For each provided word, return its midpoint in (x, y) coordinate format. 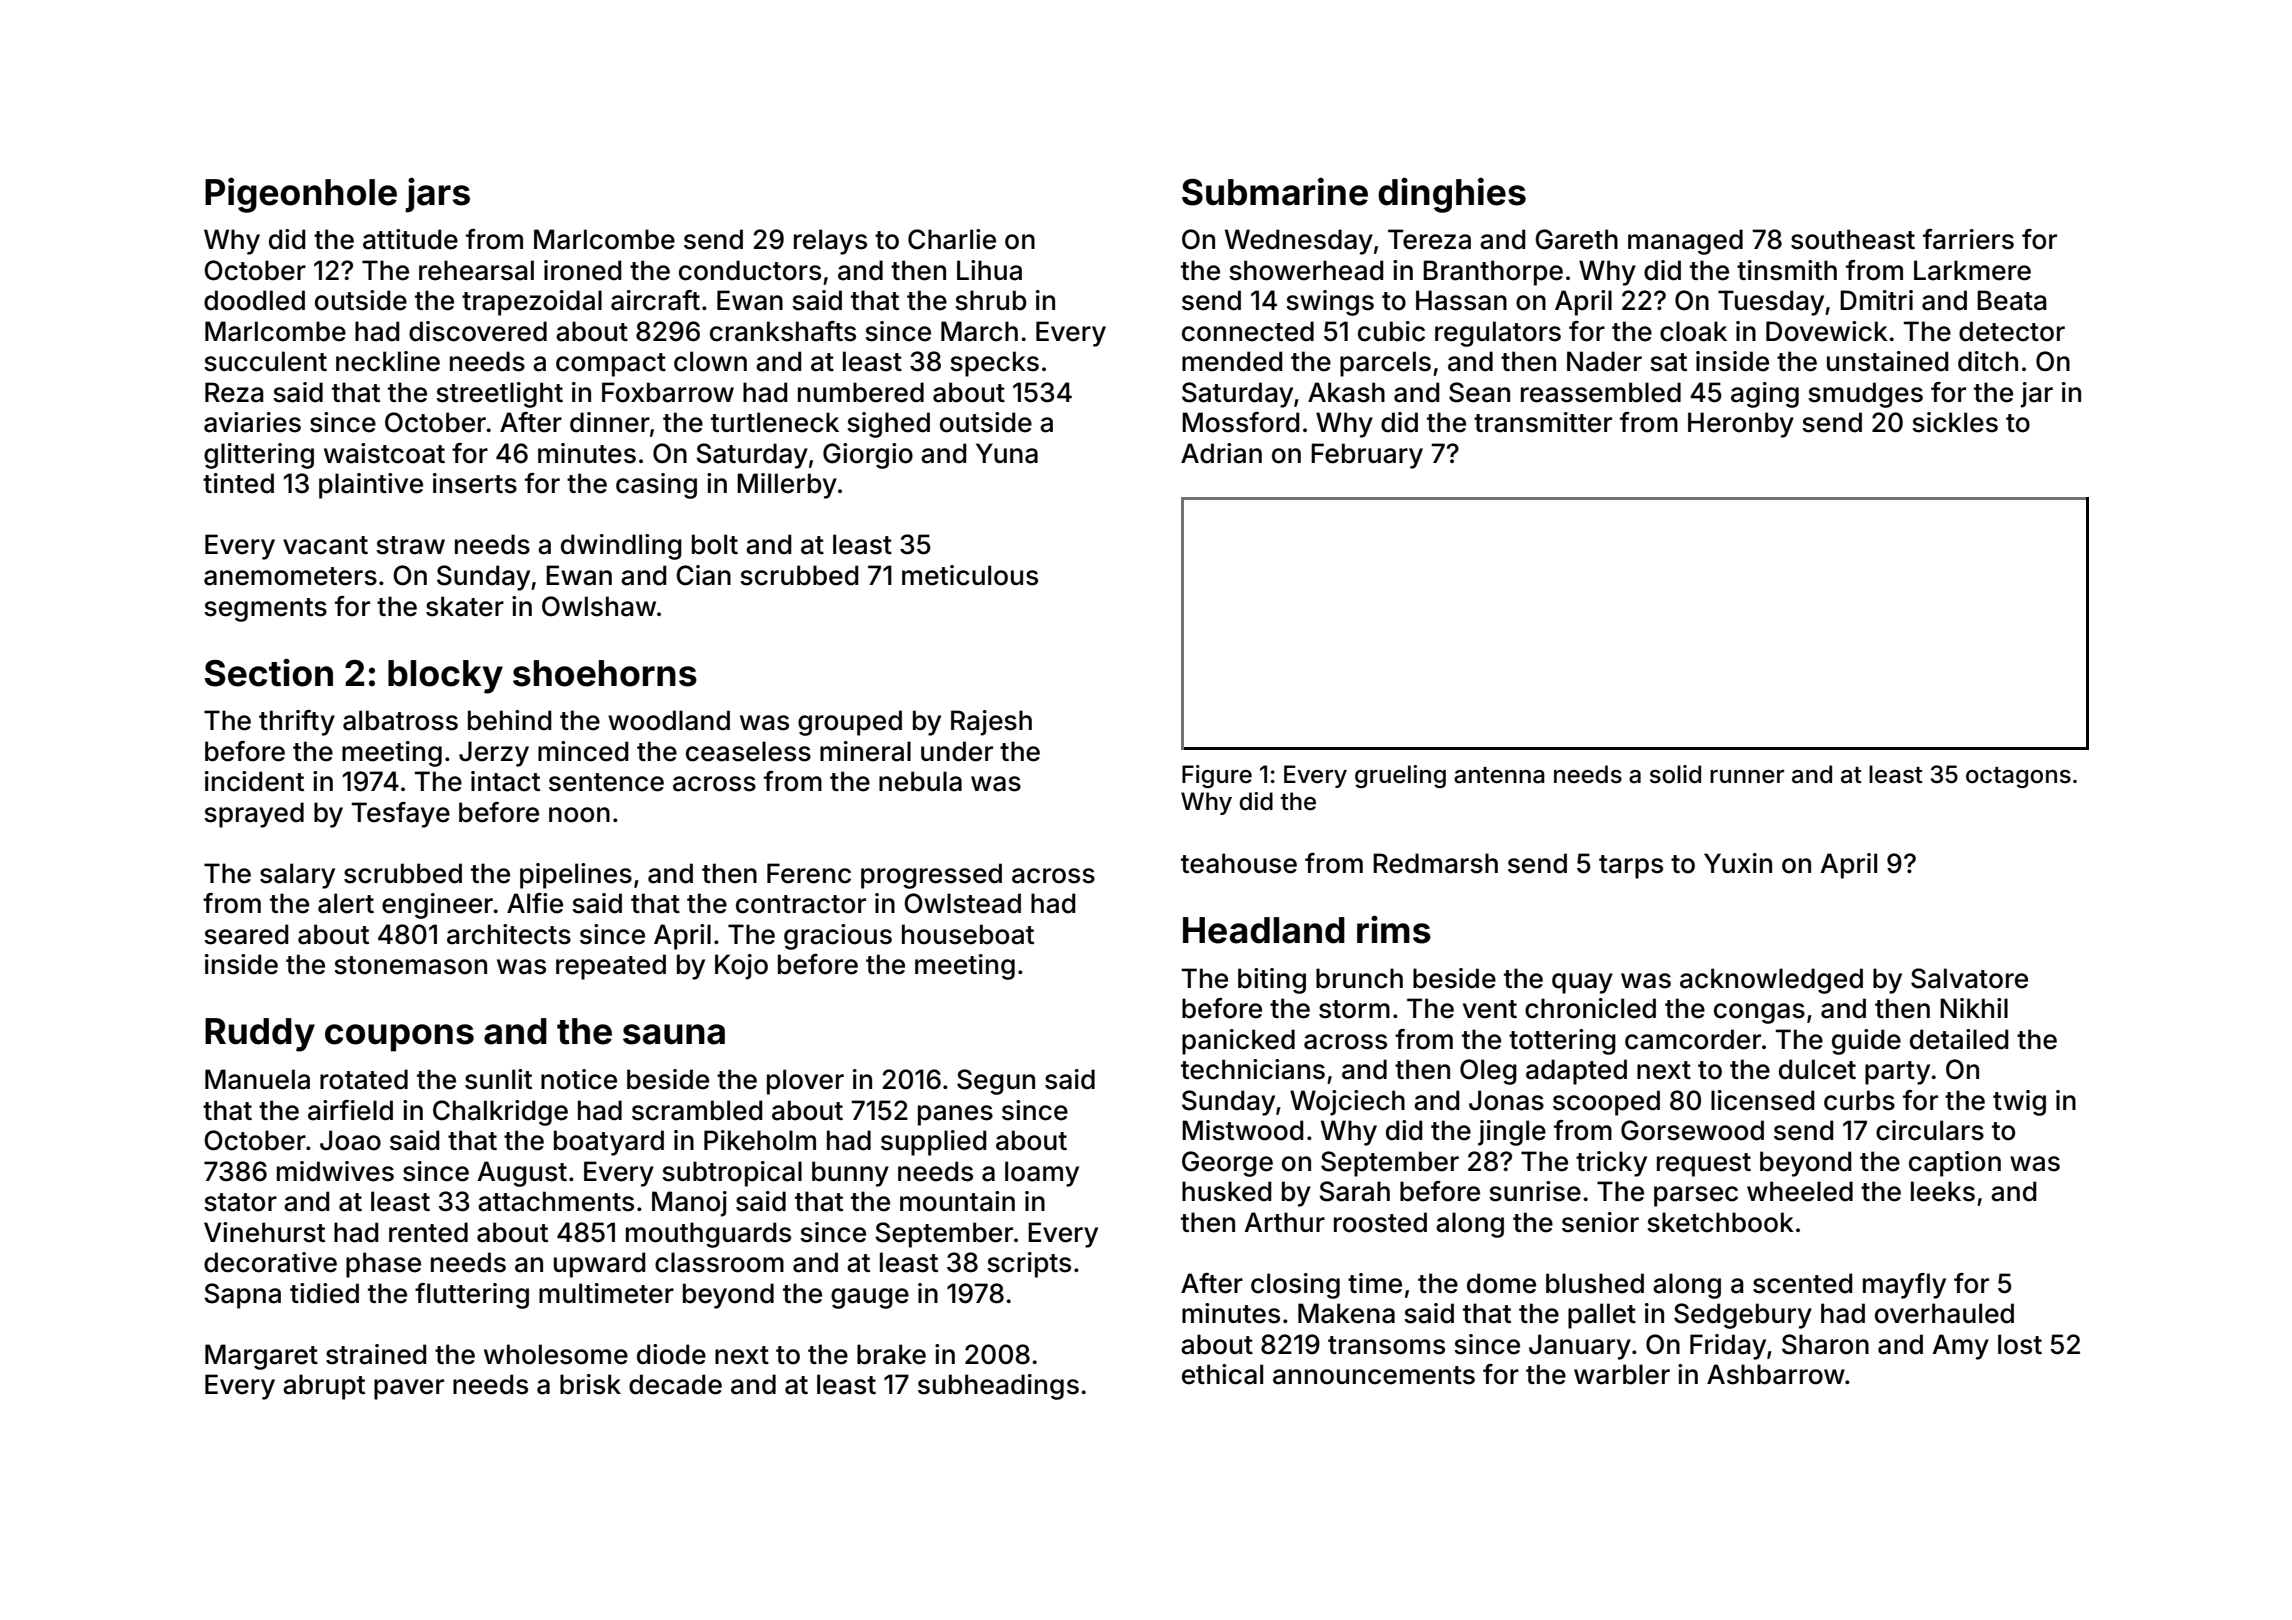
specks (994, 364)
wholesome (556, 1354)
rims (1394, 929)
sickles (1955, 422)
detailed (1959, 1039)
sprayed (254, 815)
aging (1765, 395)
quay (1582, 983)
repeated (611, 967)
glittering (259, 456)
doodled (254, 300)
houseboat (968, 934)
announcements (1374, 1375)
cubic (1391, 331)
